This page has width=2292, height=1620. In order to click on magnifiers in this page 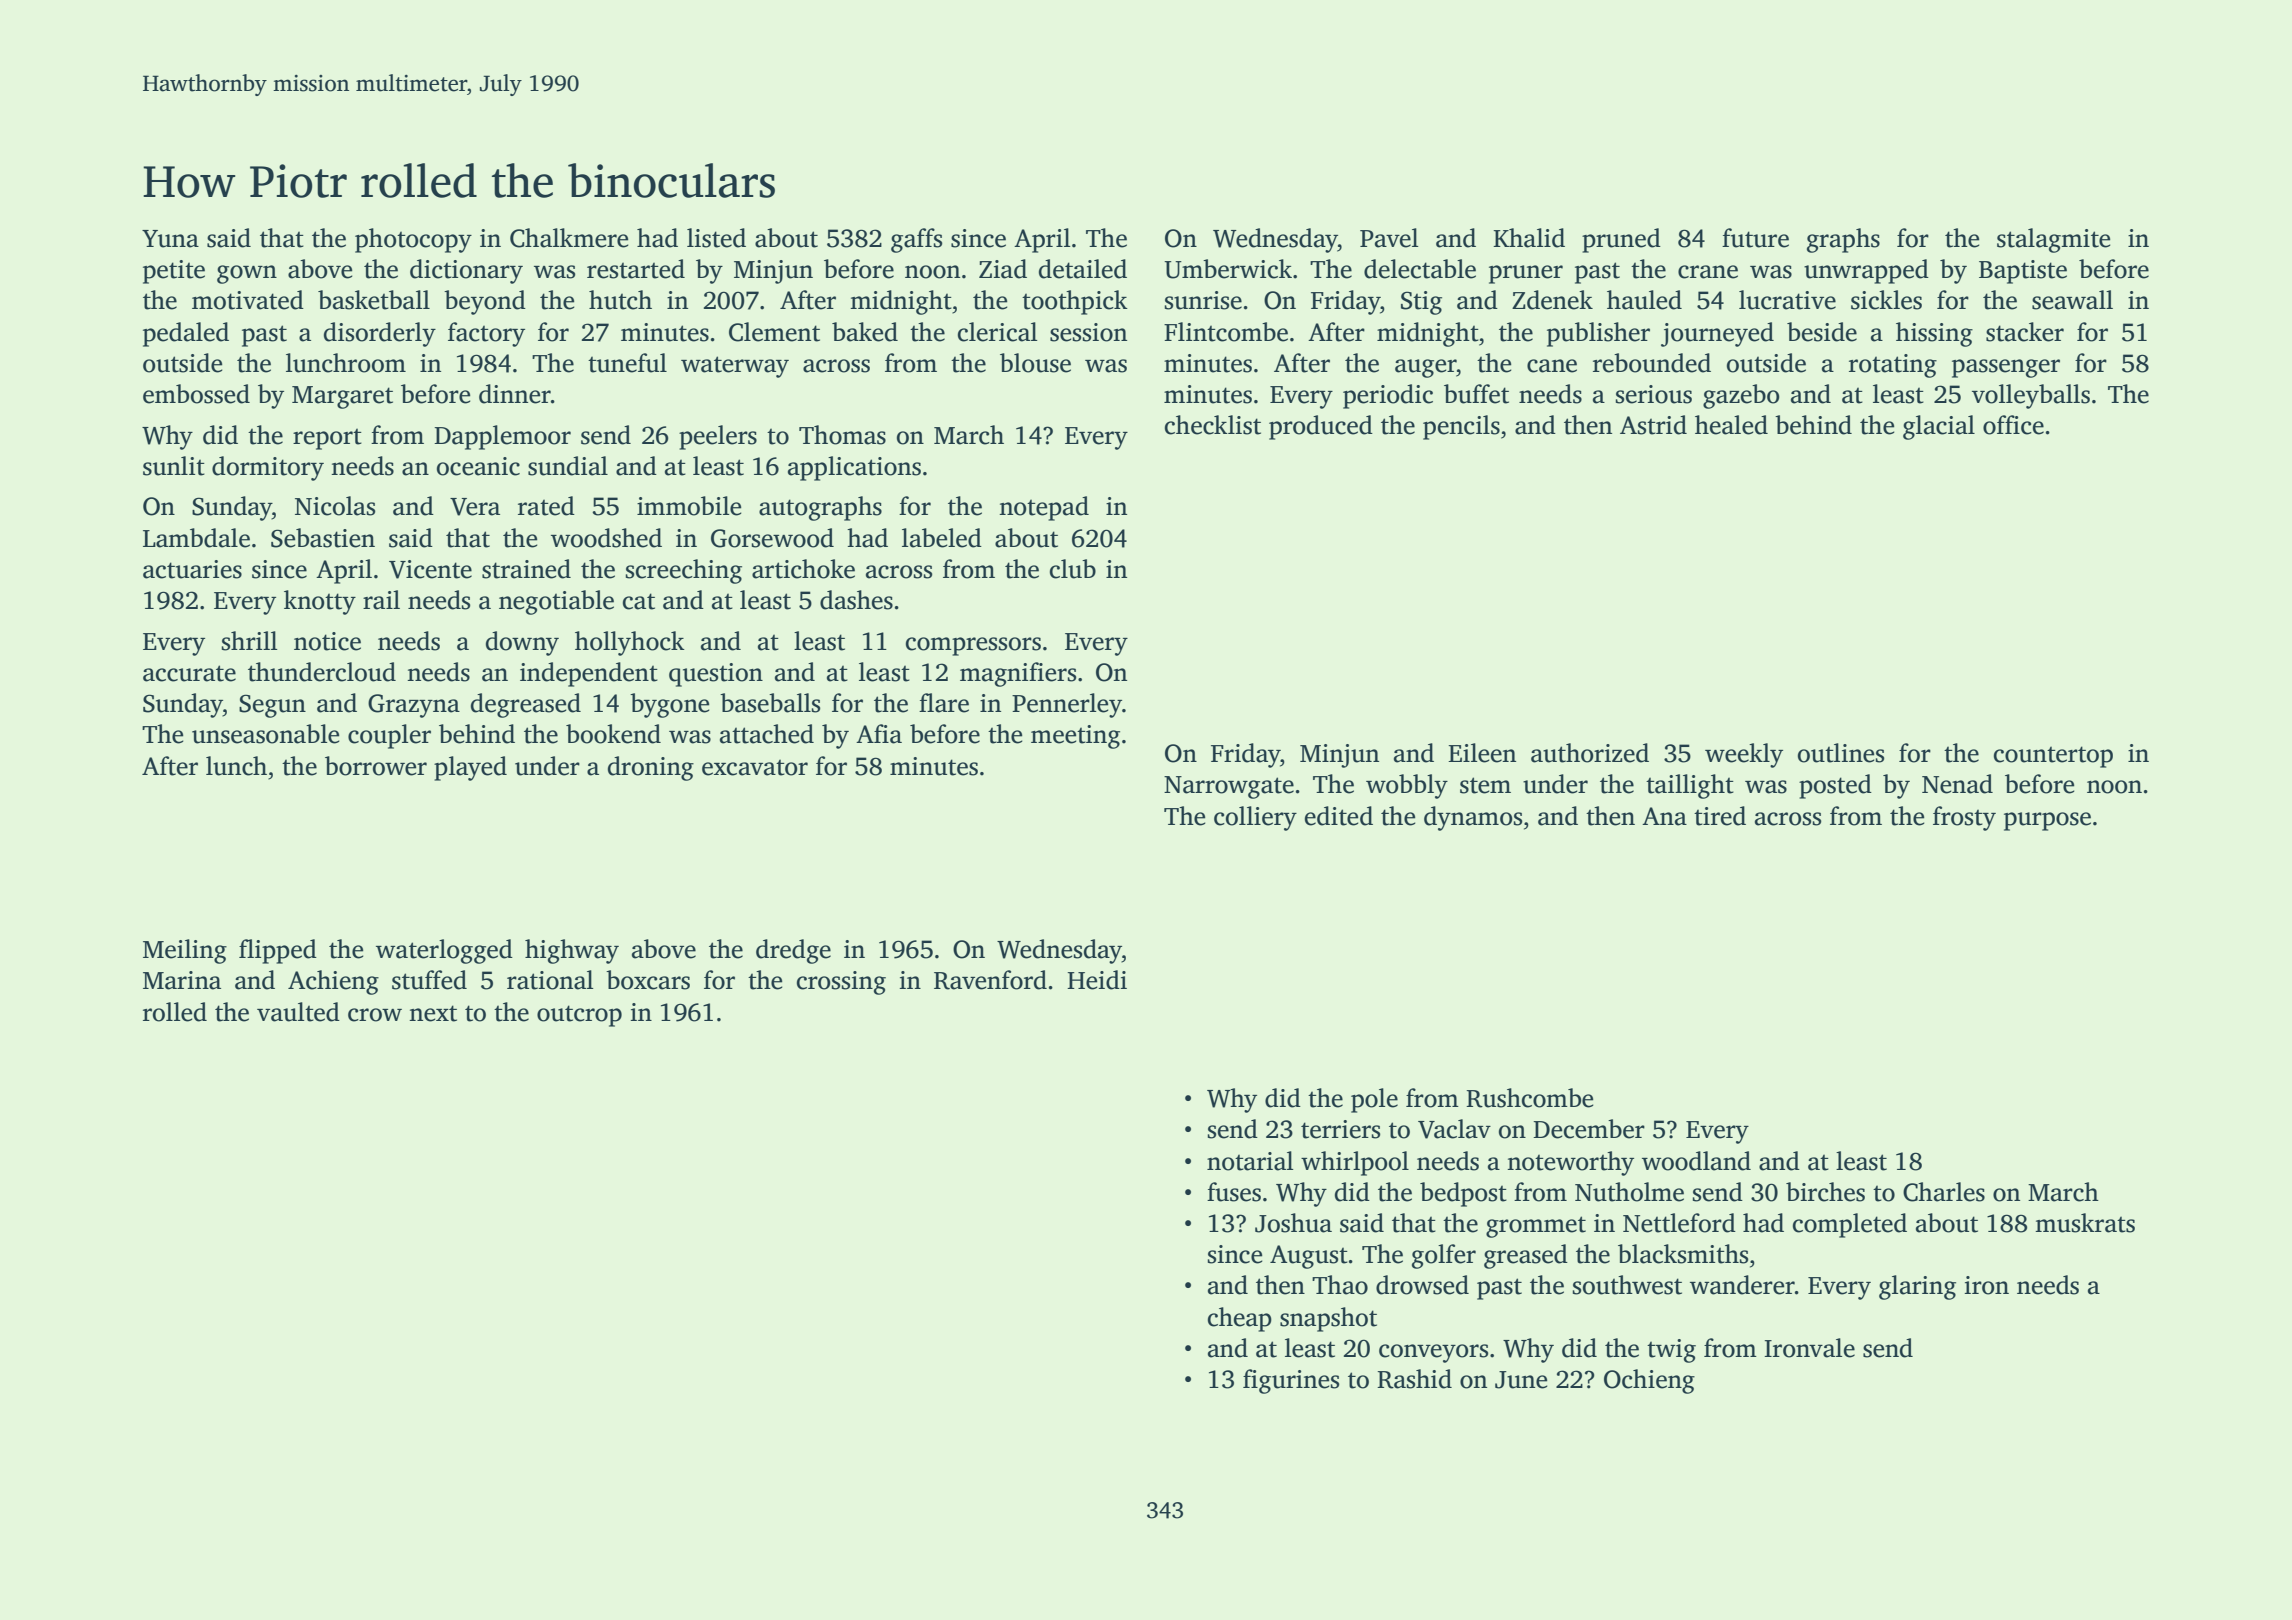, I will do `click(1018, 674)`.
